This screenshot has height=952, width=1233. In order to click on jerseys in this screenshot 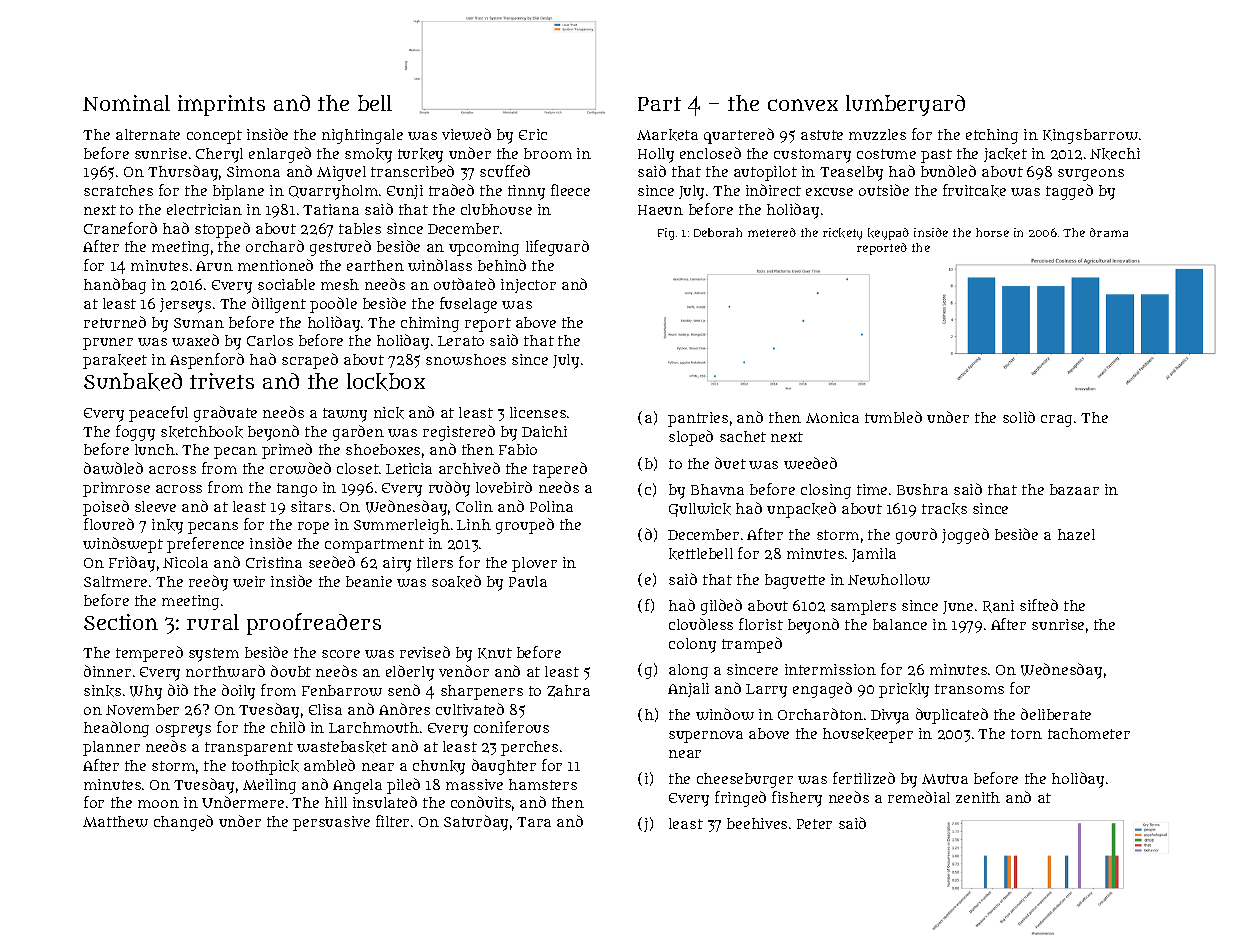, I will do `click(185, 305)`.
